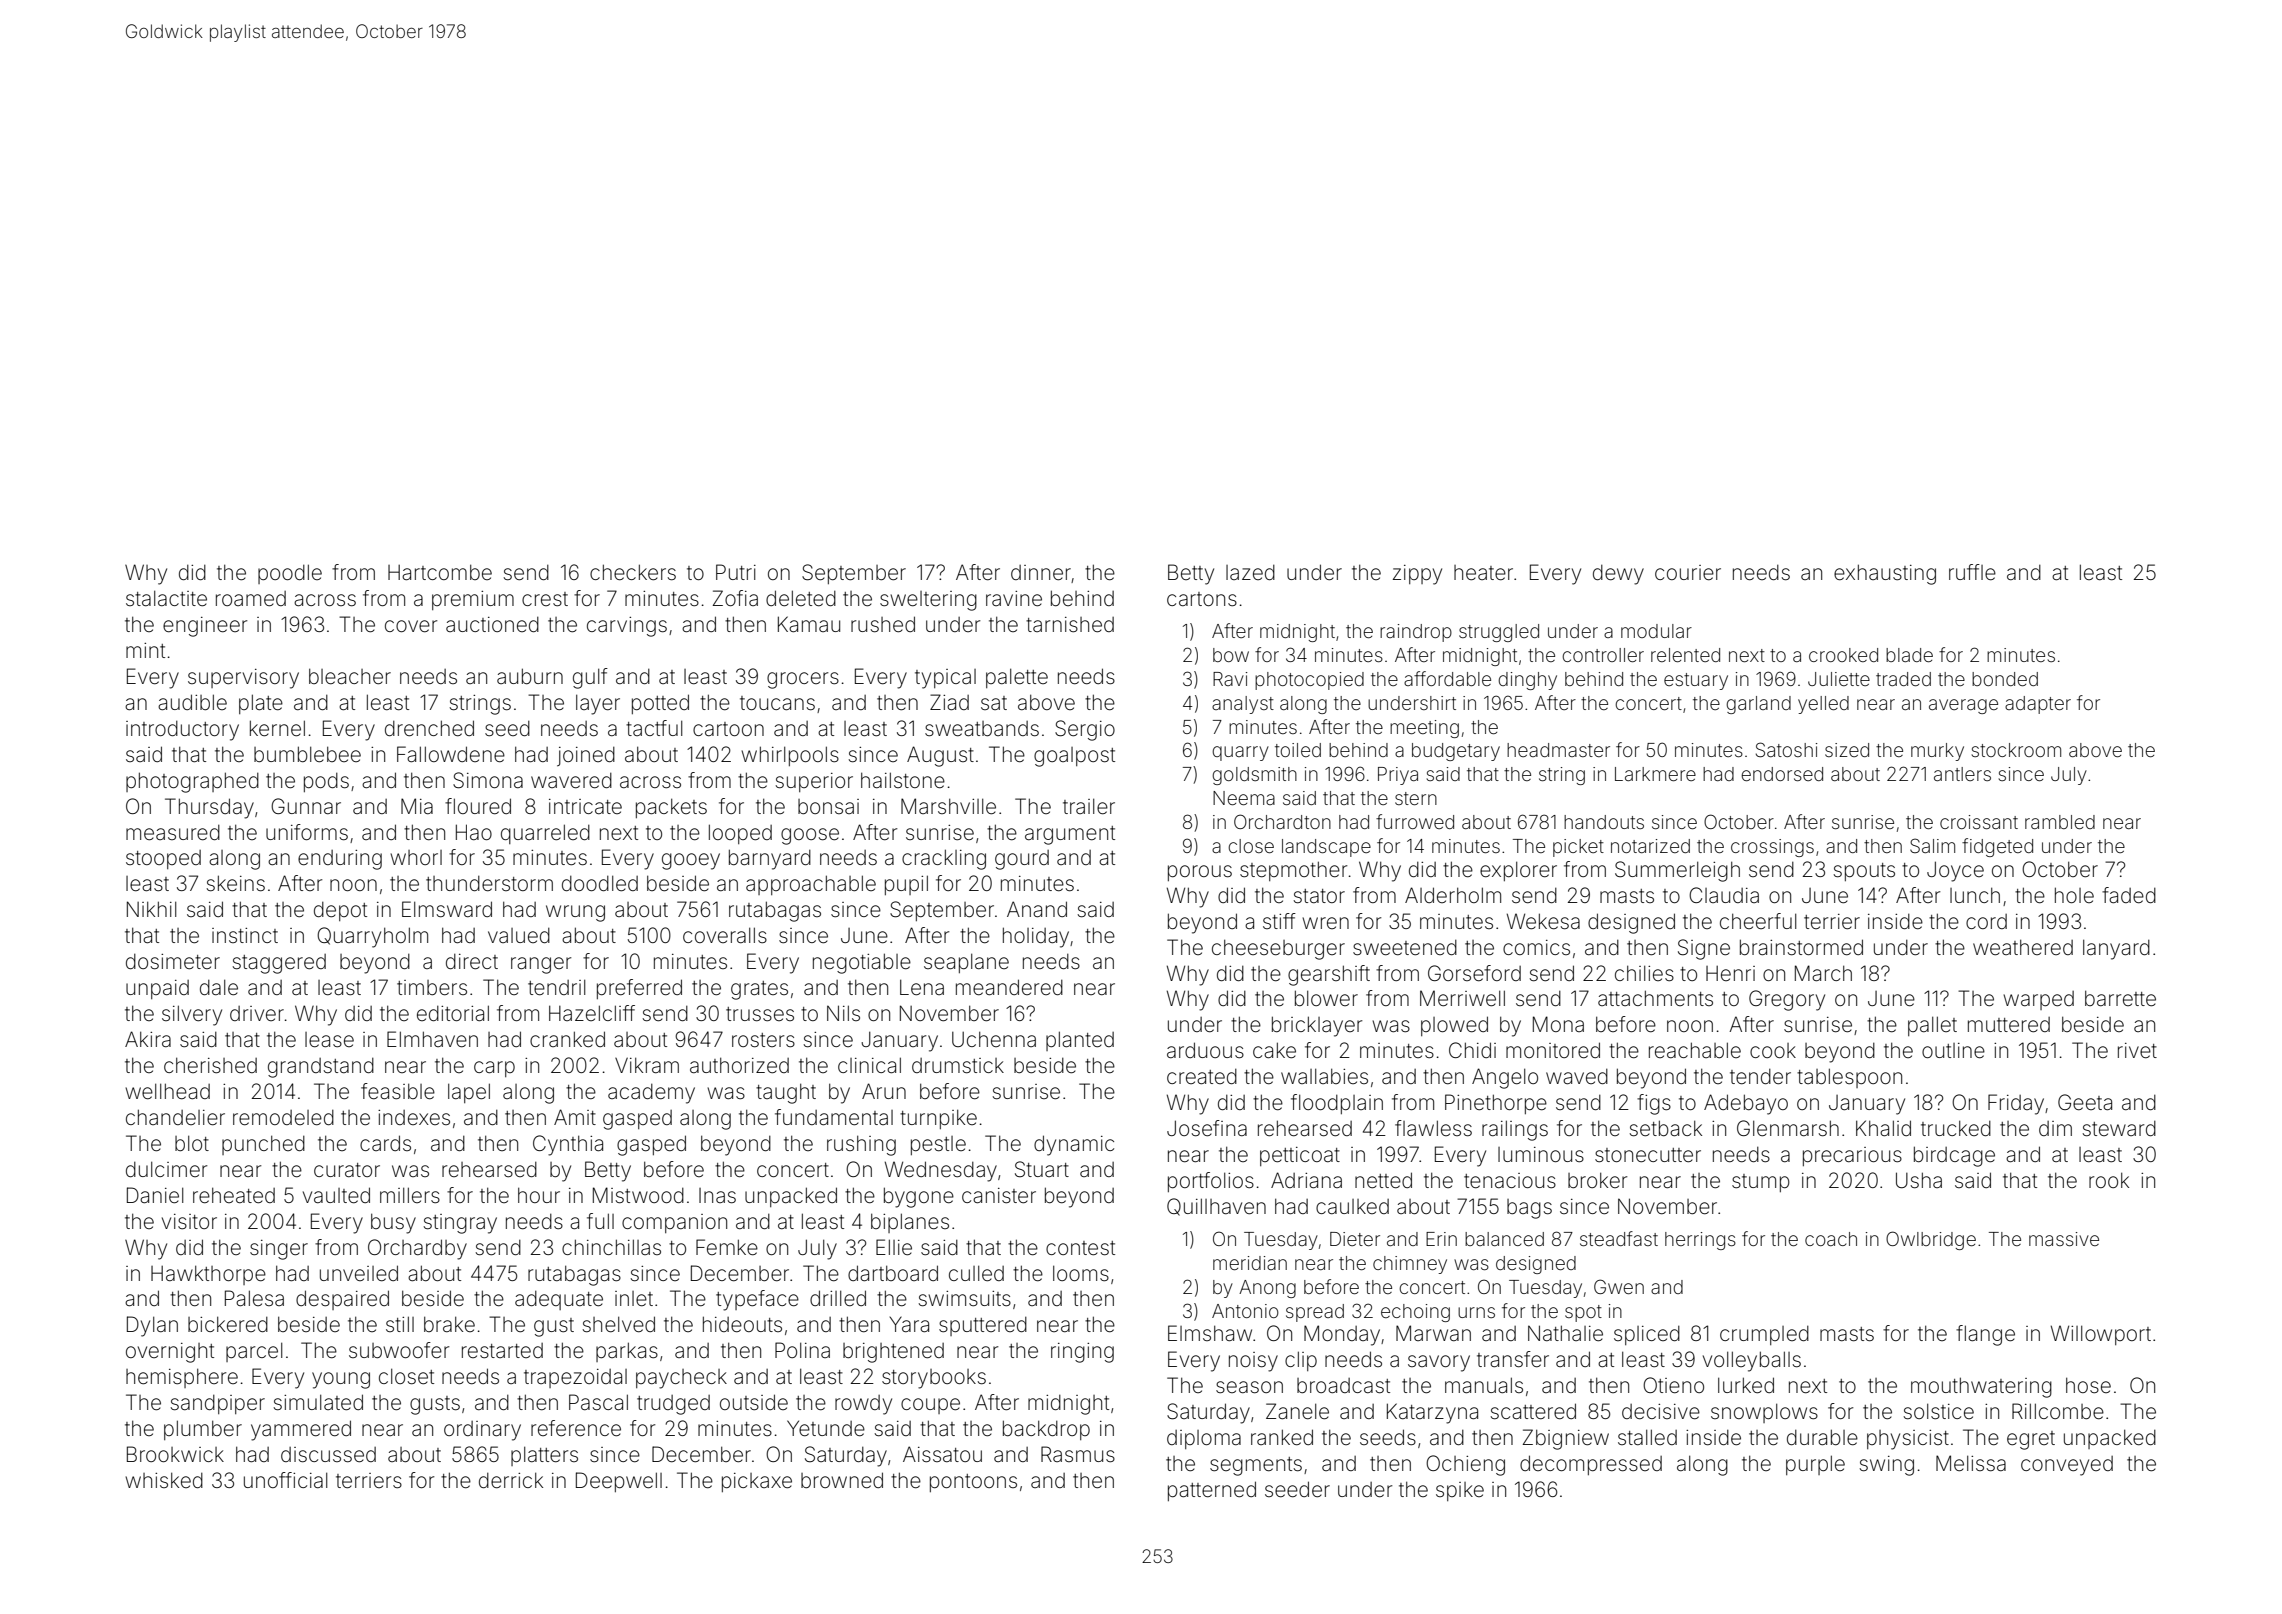 The width and height of the document is (2282, 1614). I want to click on remodeled, so click(283, 1118).
